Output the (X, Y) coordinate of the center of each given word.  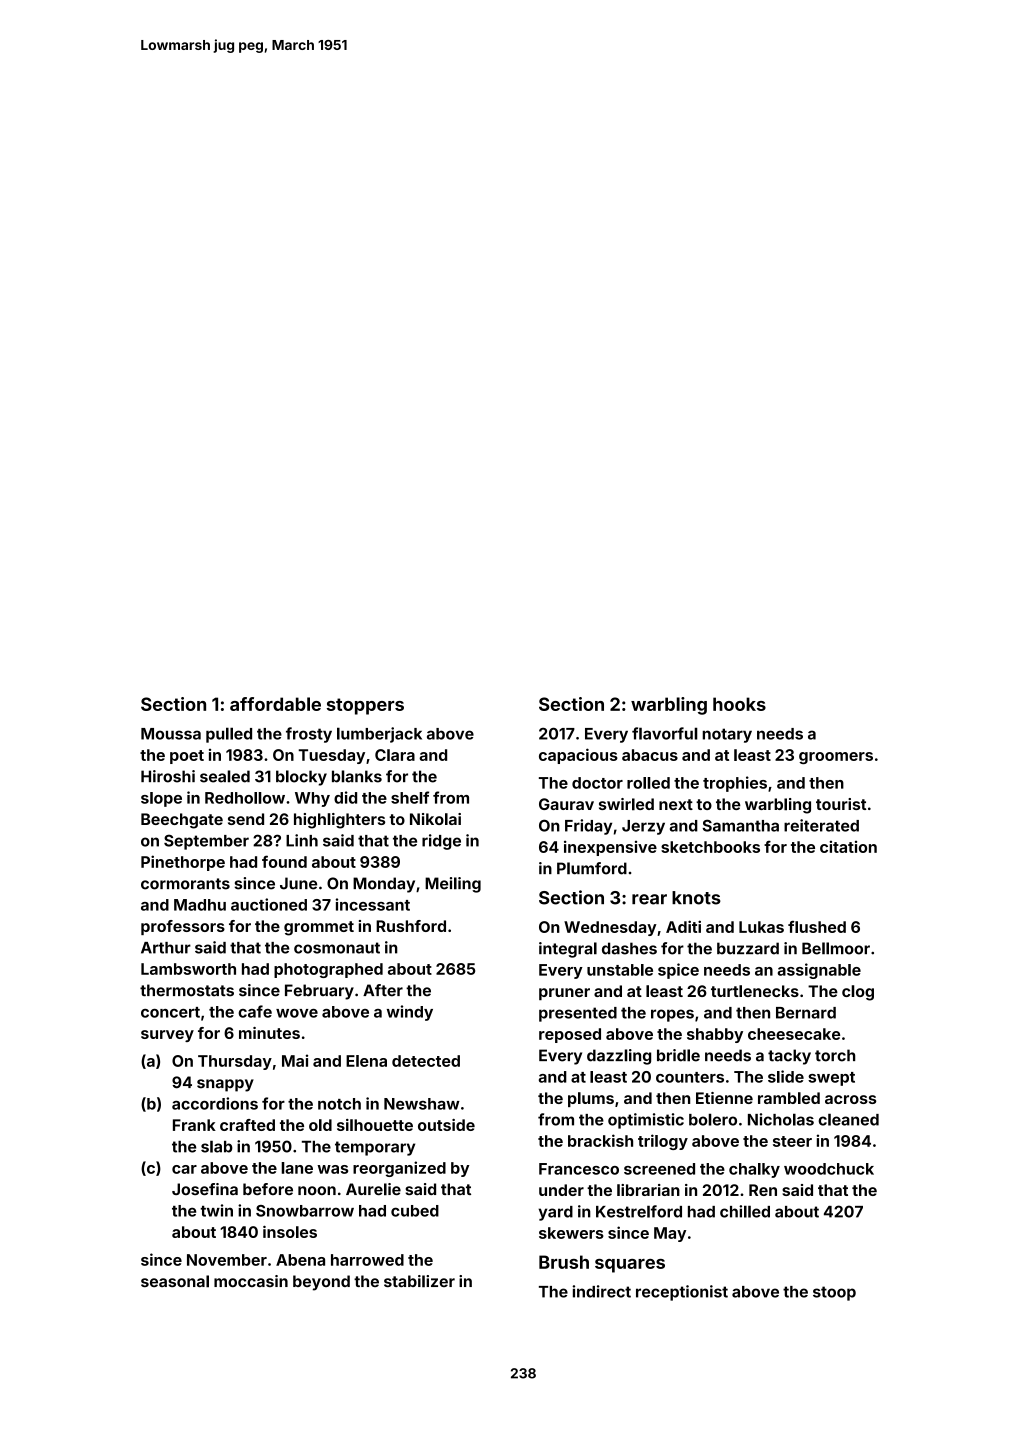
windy (410, 1013)
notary (727, 735)
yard (556, 1213)
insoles (290, 1231)
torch (835, 1055)
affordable (275, 704)
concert (170, 1012)
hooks (739, 704)
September (206, 842)
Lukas (761, 927)
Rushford (411, 926)
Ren (763, 1190)
